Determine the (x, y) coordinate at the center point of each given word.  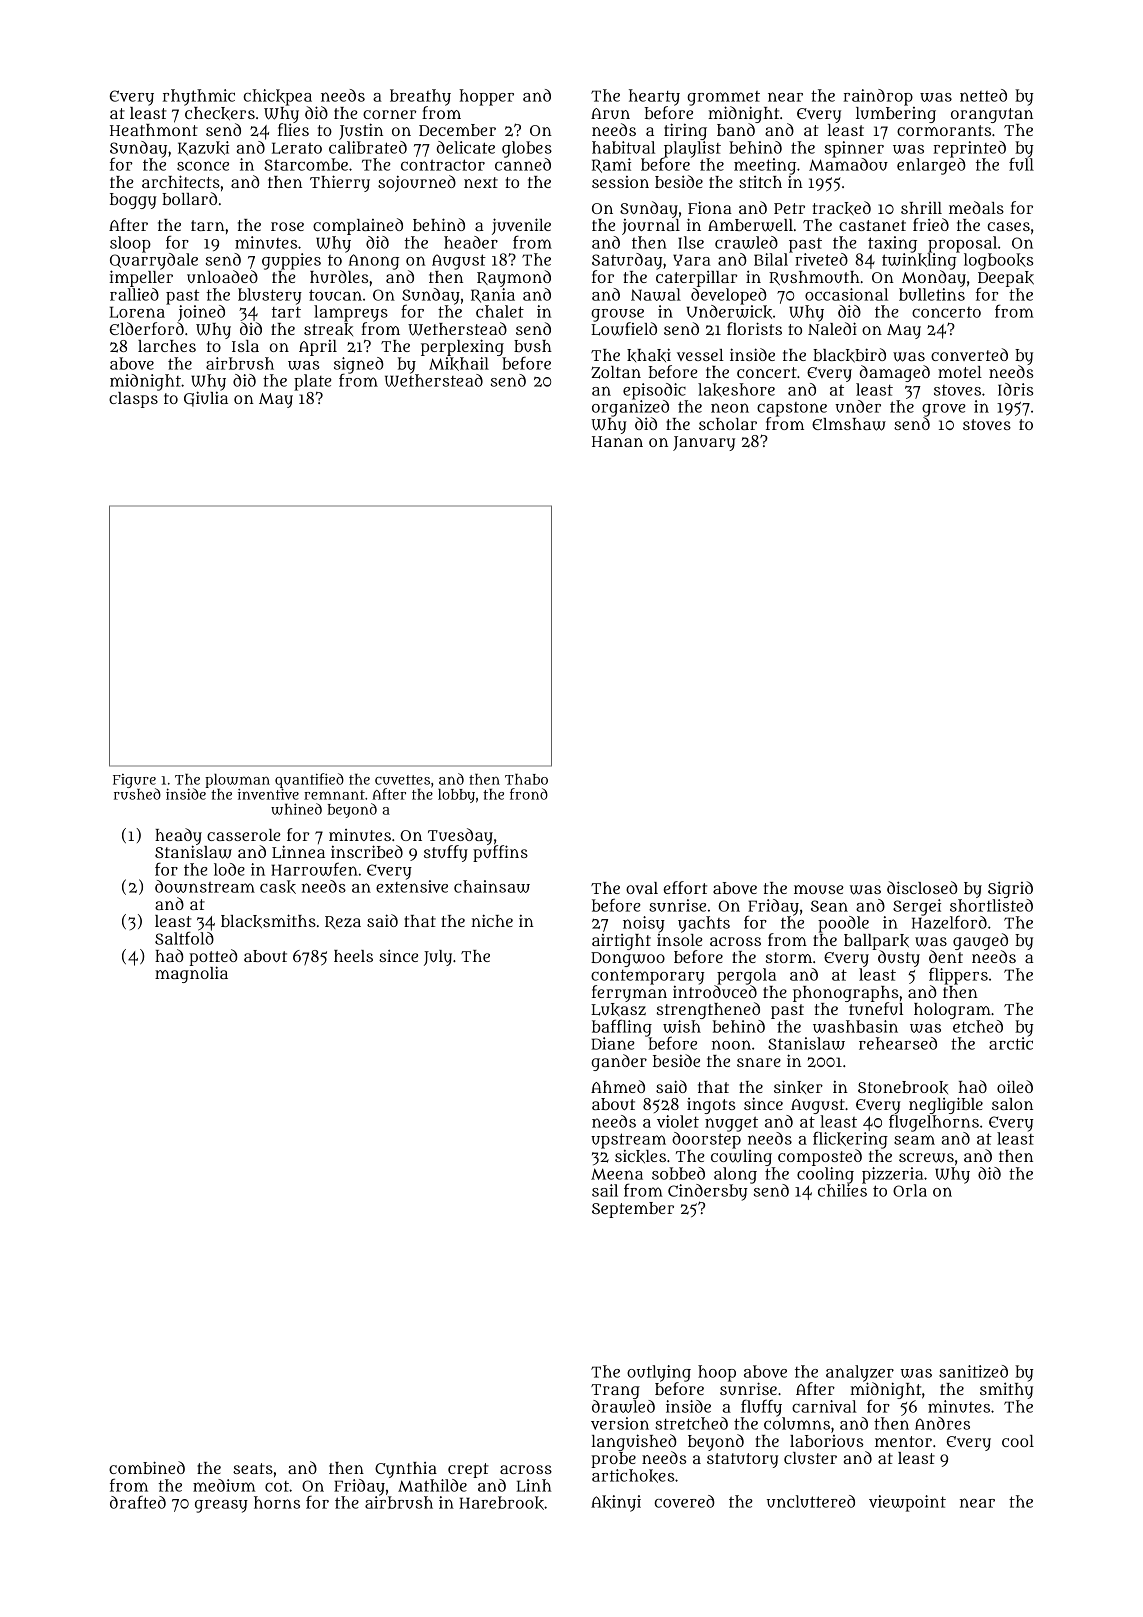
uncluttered (811, 1501)
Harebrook (502, 1503)
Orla (910, 1190)
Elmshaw (849, 424)
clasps (133, 400)
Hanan (617, 441)
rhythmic (199, 97)
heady (178, 836)
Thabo (526, 779)
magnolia (191, 974)
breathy (420, 97)
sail (605, 1190)
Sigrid (1010, 889)
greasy (221, 1506)
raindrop (878, 97)
